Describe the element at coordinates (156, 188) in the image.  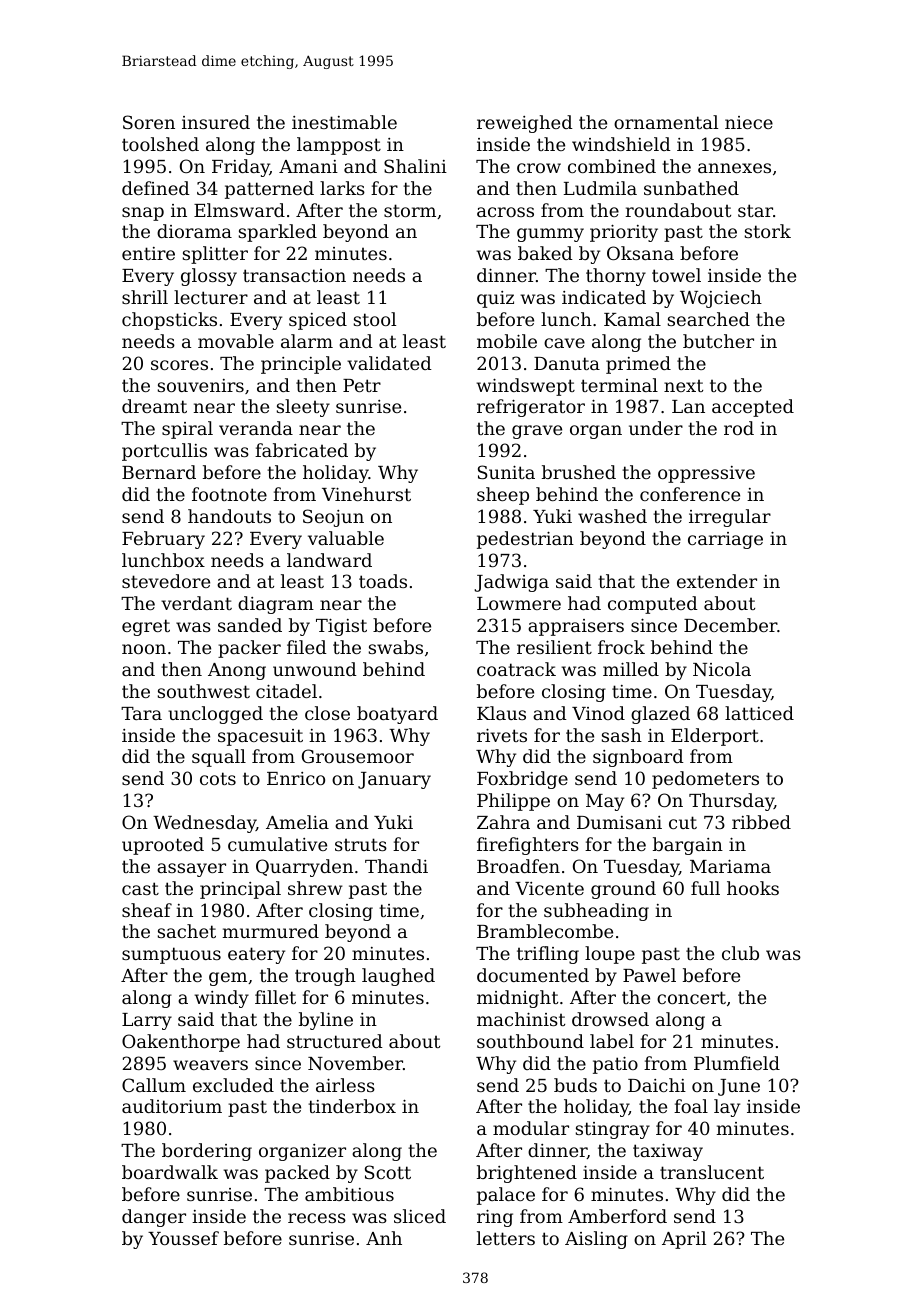
I see `defined` at that location.
